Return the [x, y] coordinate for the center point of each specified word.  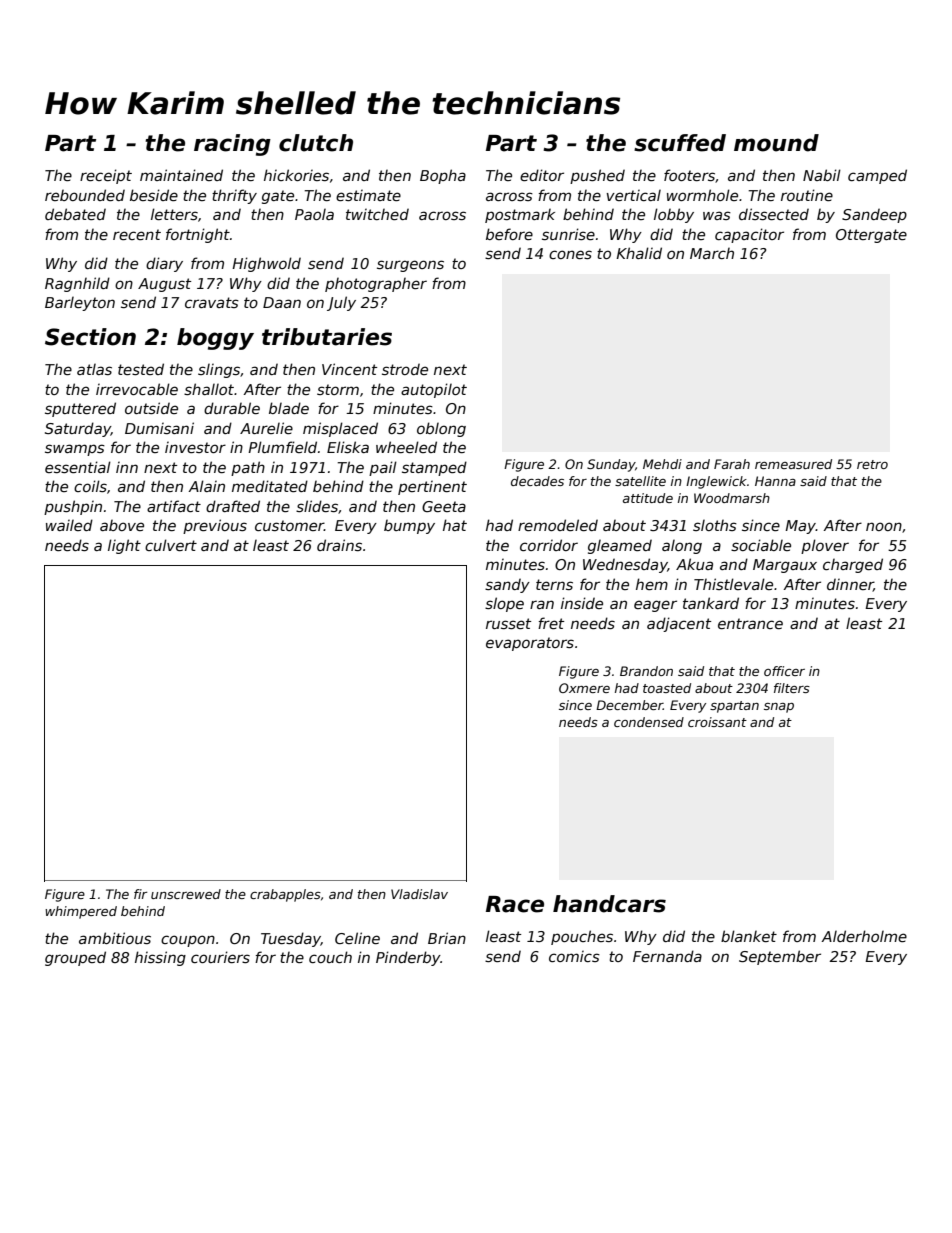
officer [784, 671]
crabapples [285, 895]
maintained [181, 175]
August [164, 285]
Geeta [444, 506]
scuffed [680, 143]
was [717, 215]
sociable [761, 545]
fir [140, 894]
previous [215, 526]
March [712, 253]
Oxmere [584, 688]
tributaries [327, 337]
